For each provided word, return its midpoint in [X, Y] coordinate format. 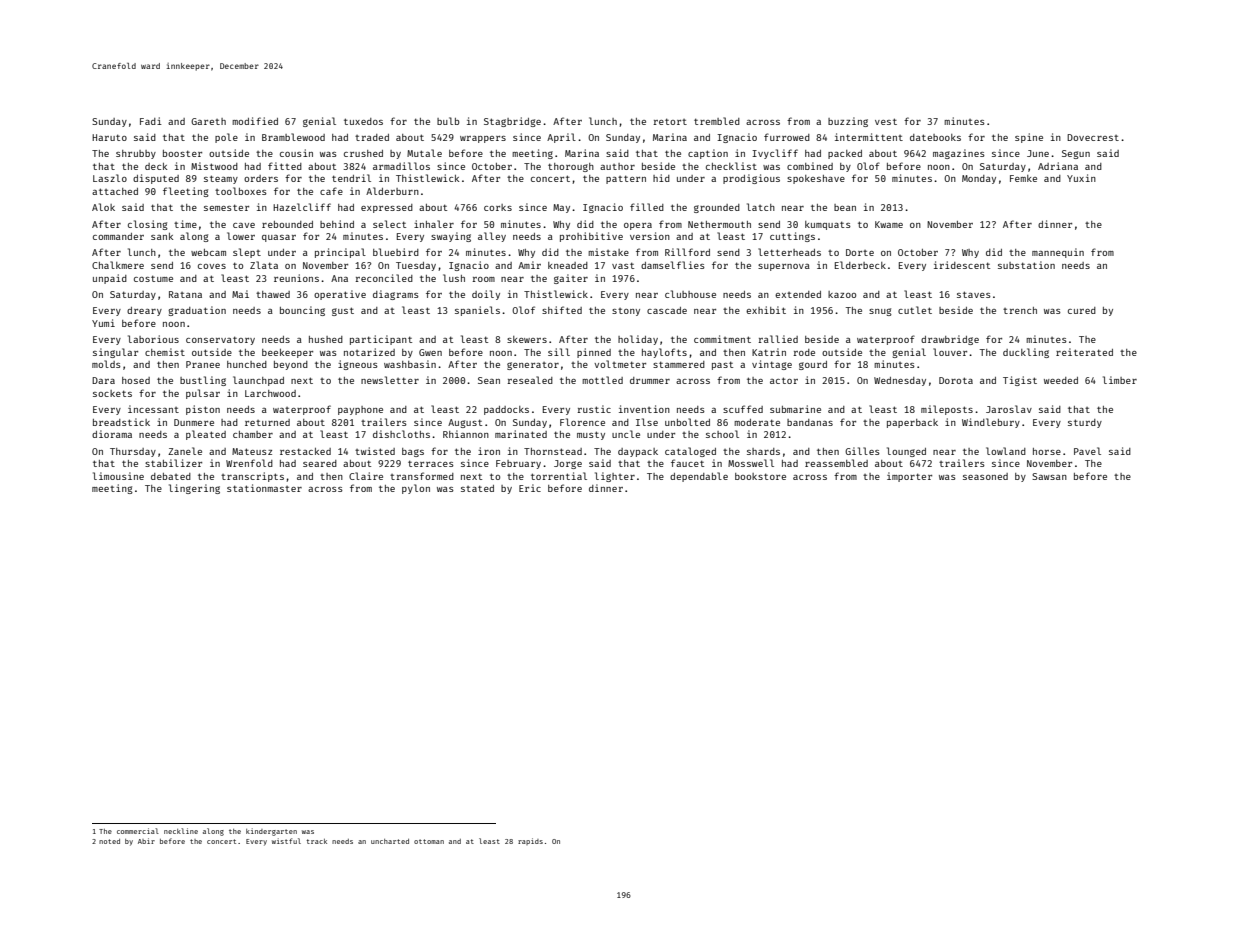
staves [974, 294]
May [561, 208]
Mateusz [252, 451]
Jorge [568, 464]
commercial [138, 831]
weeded [1061, 380]
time [185, 224]
